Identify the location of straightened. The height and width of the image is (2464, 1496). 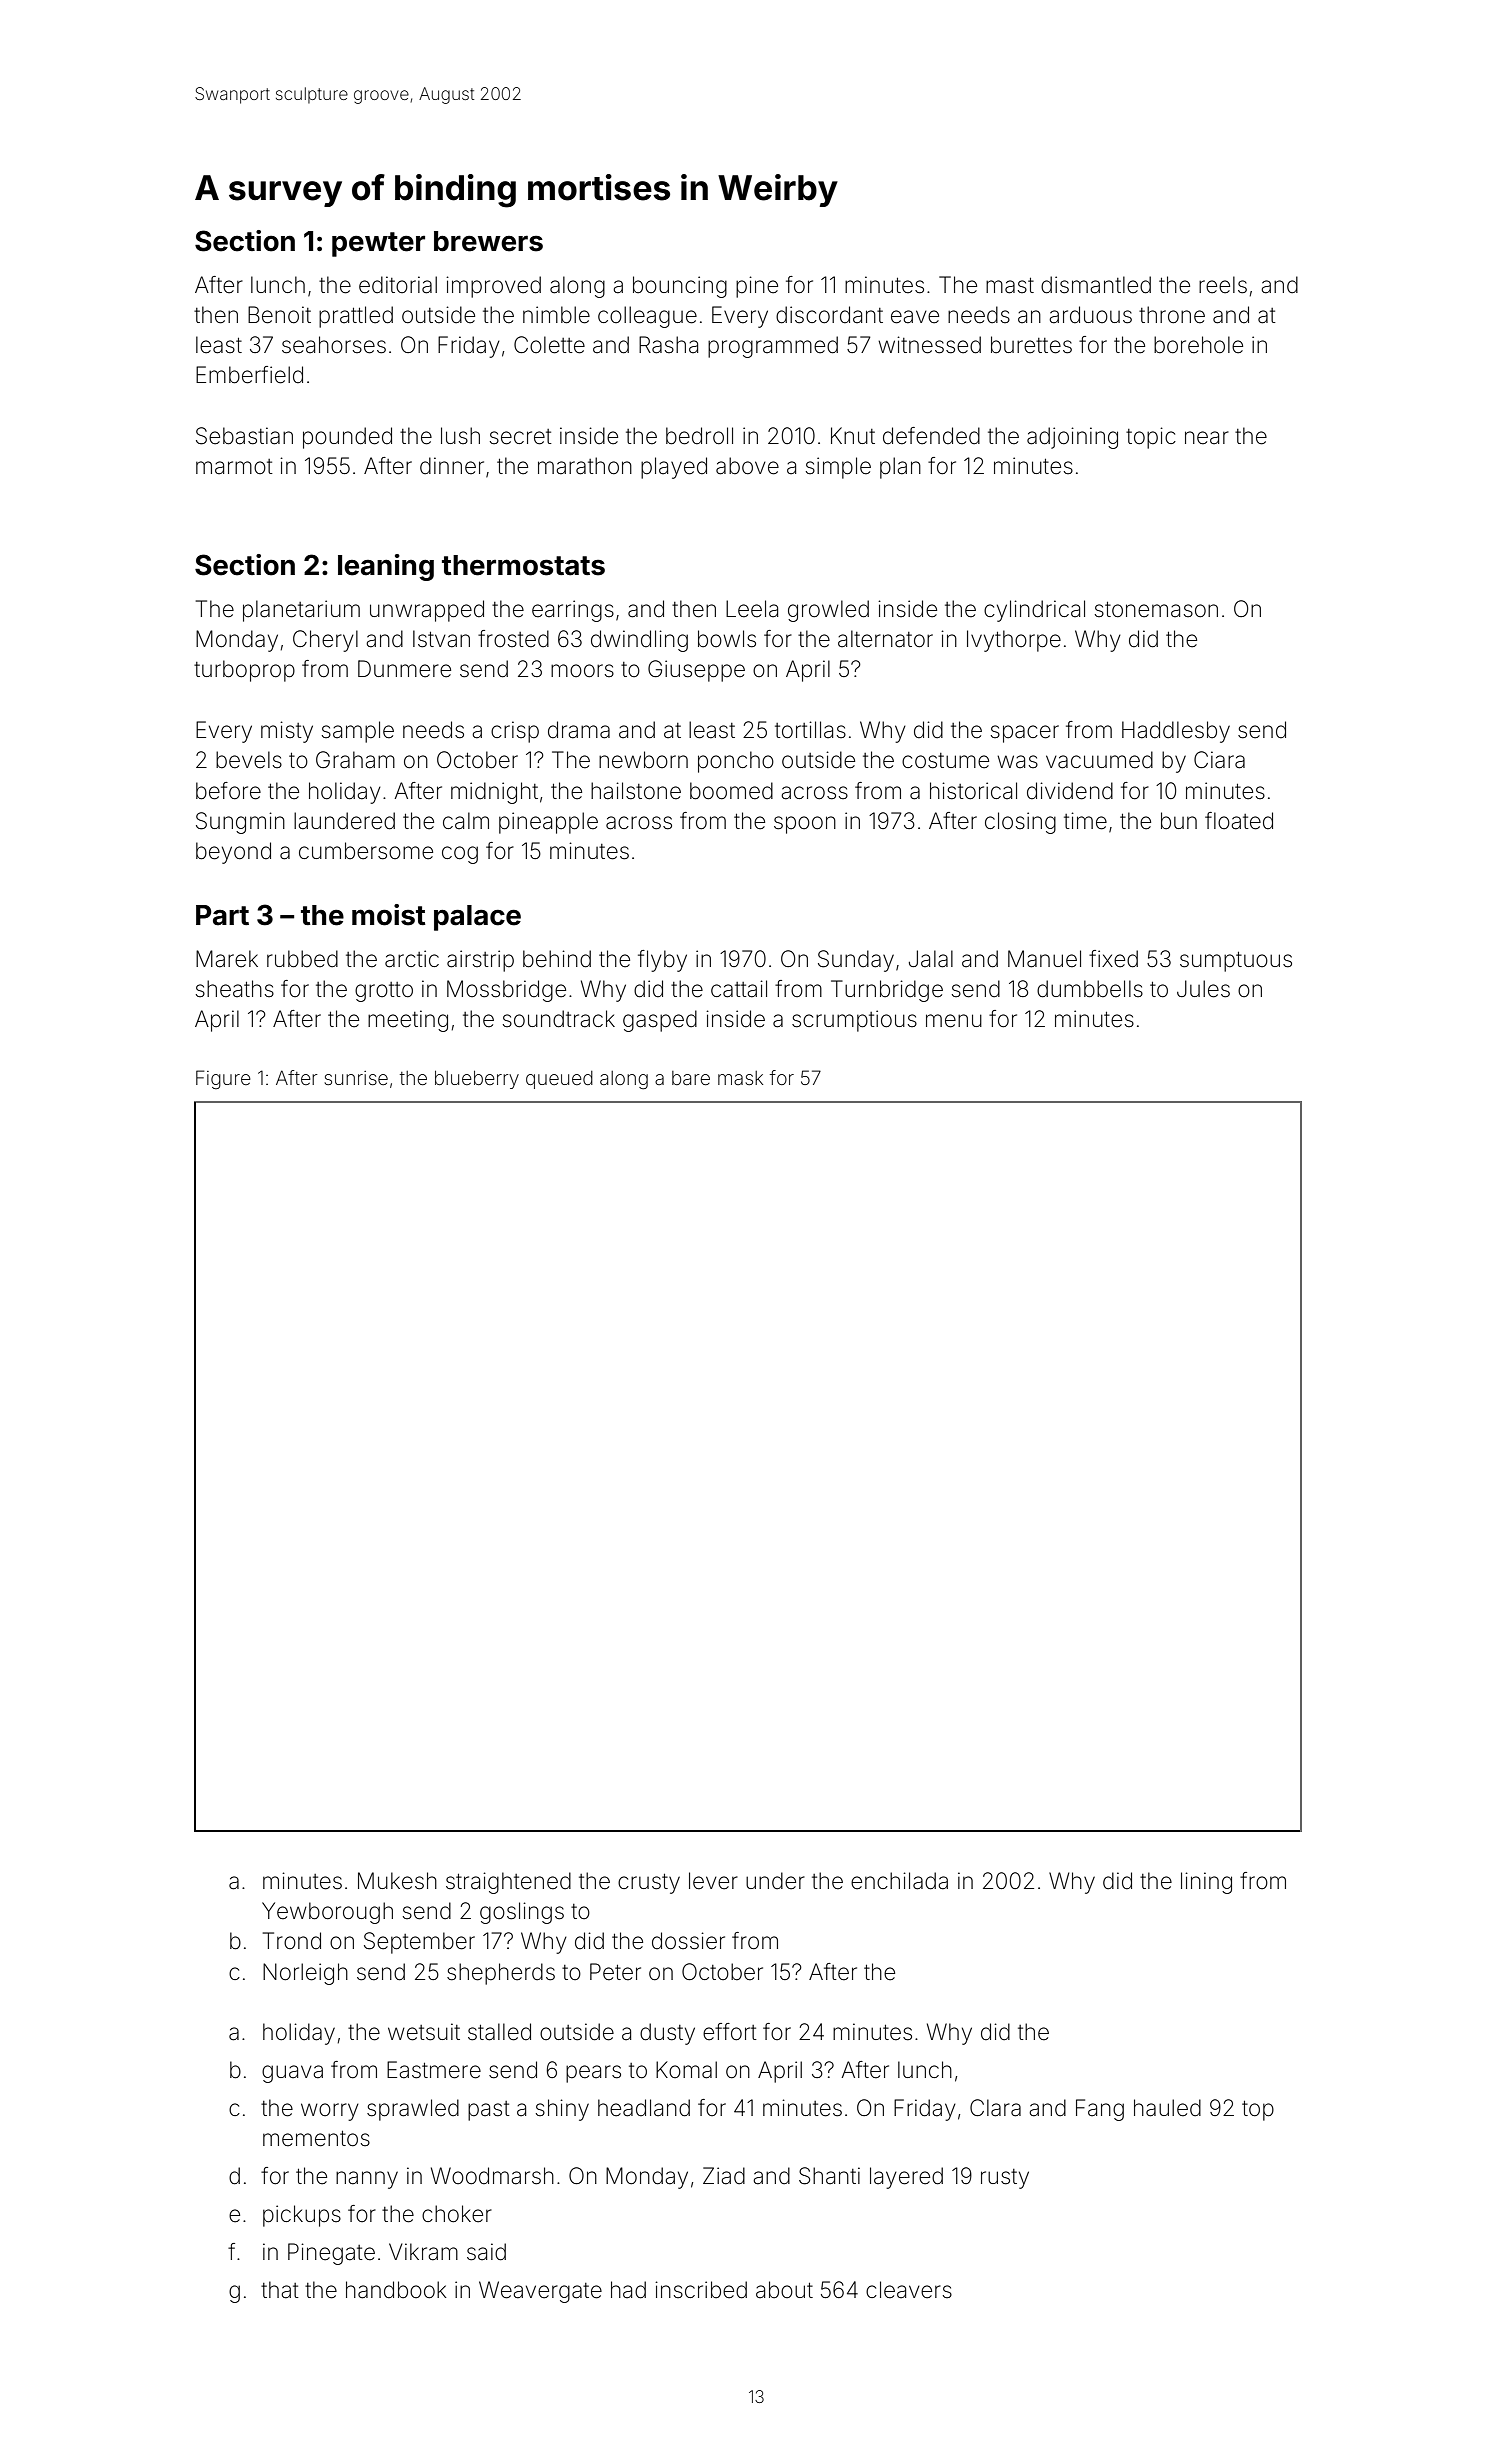
(508, 1883).
